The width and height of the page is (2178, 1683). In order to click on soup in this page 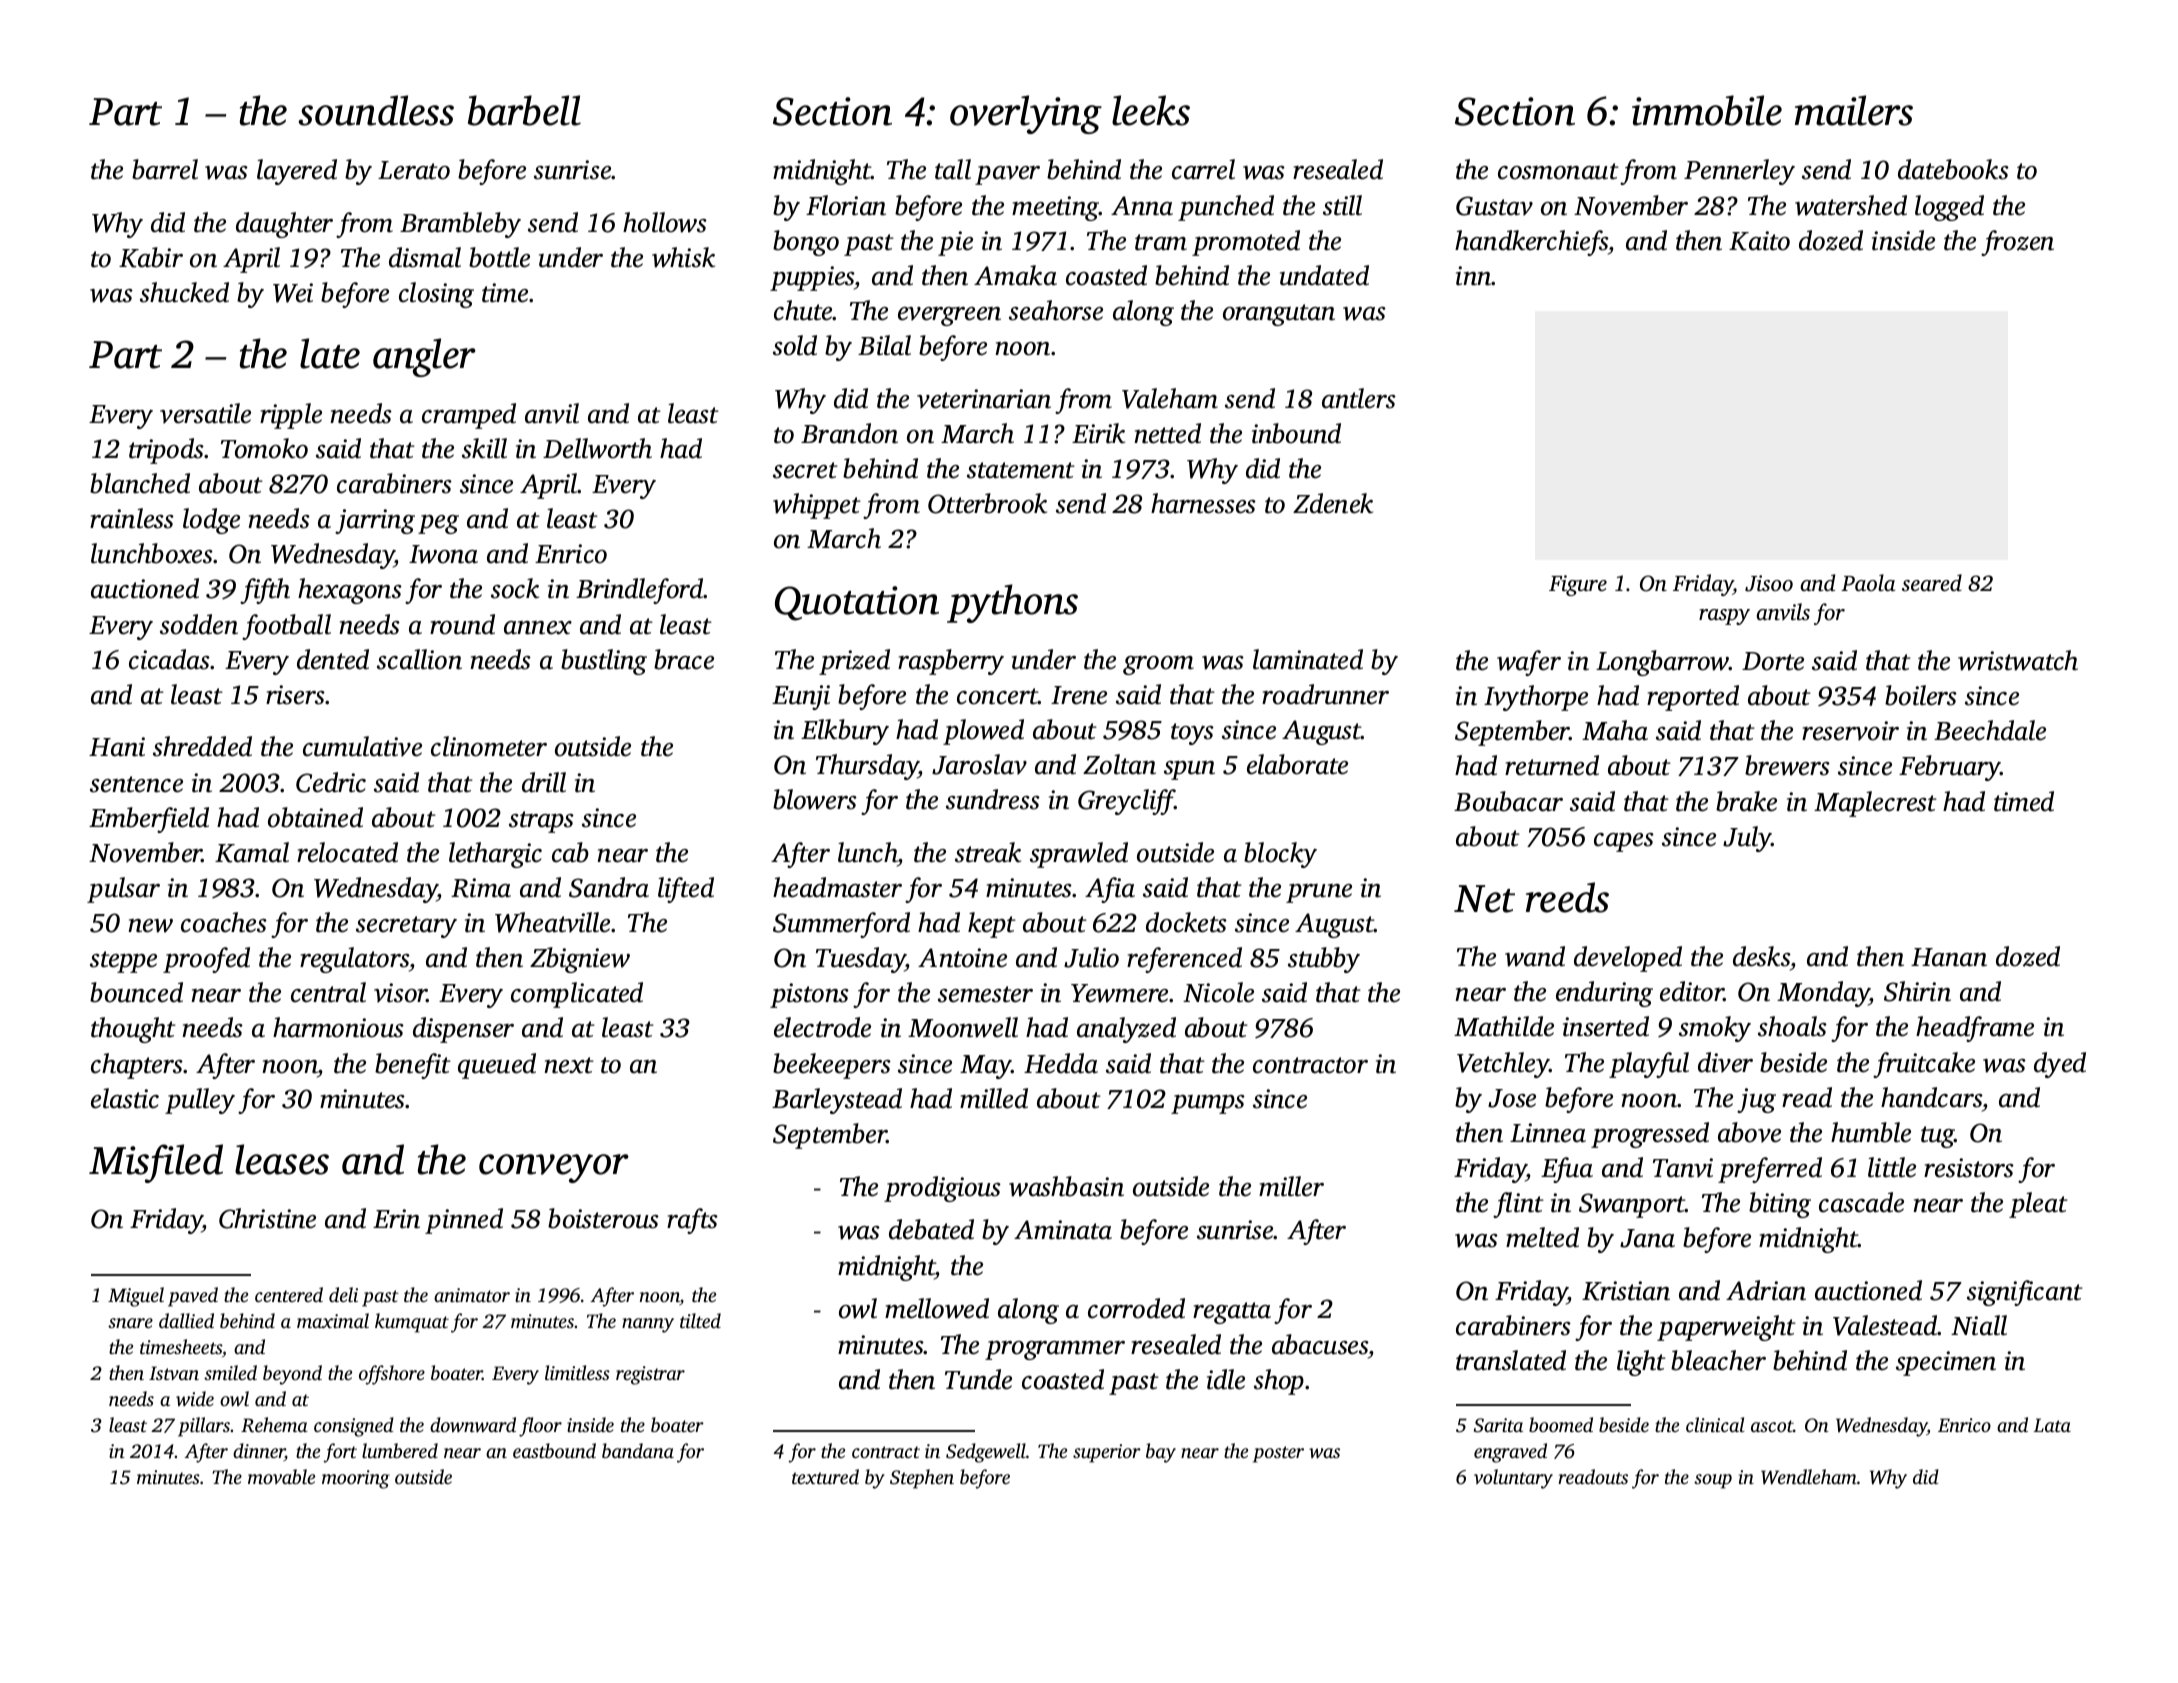, I will do `click(1713, 1481)`.
